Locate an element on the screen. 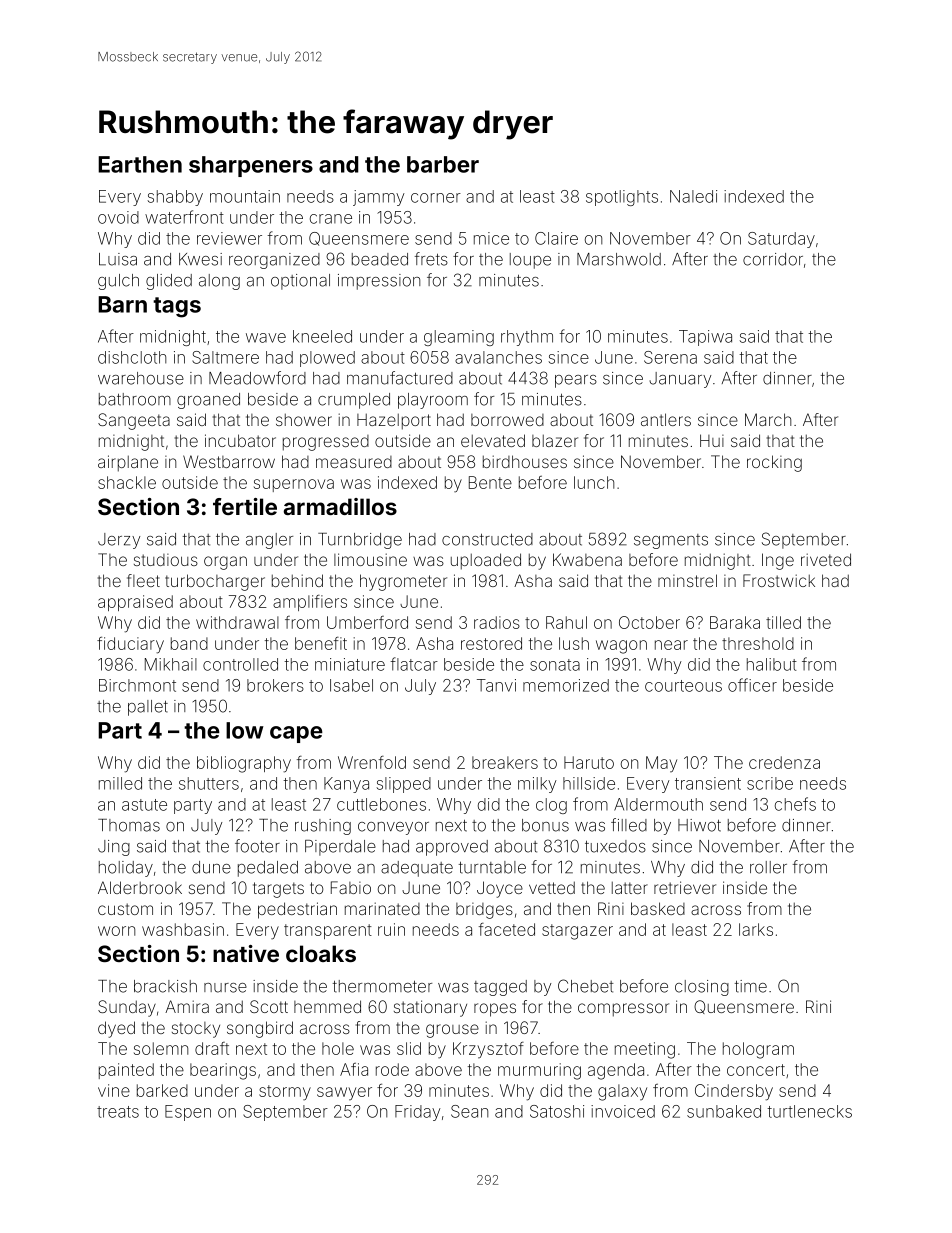  faceted is located at coordinates (507, 929).
